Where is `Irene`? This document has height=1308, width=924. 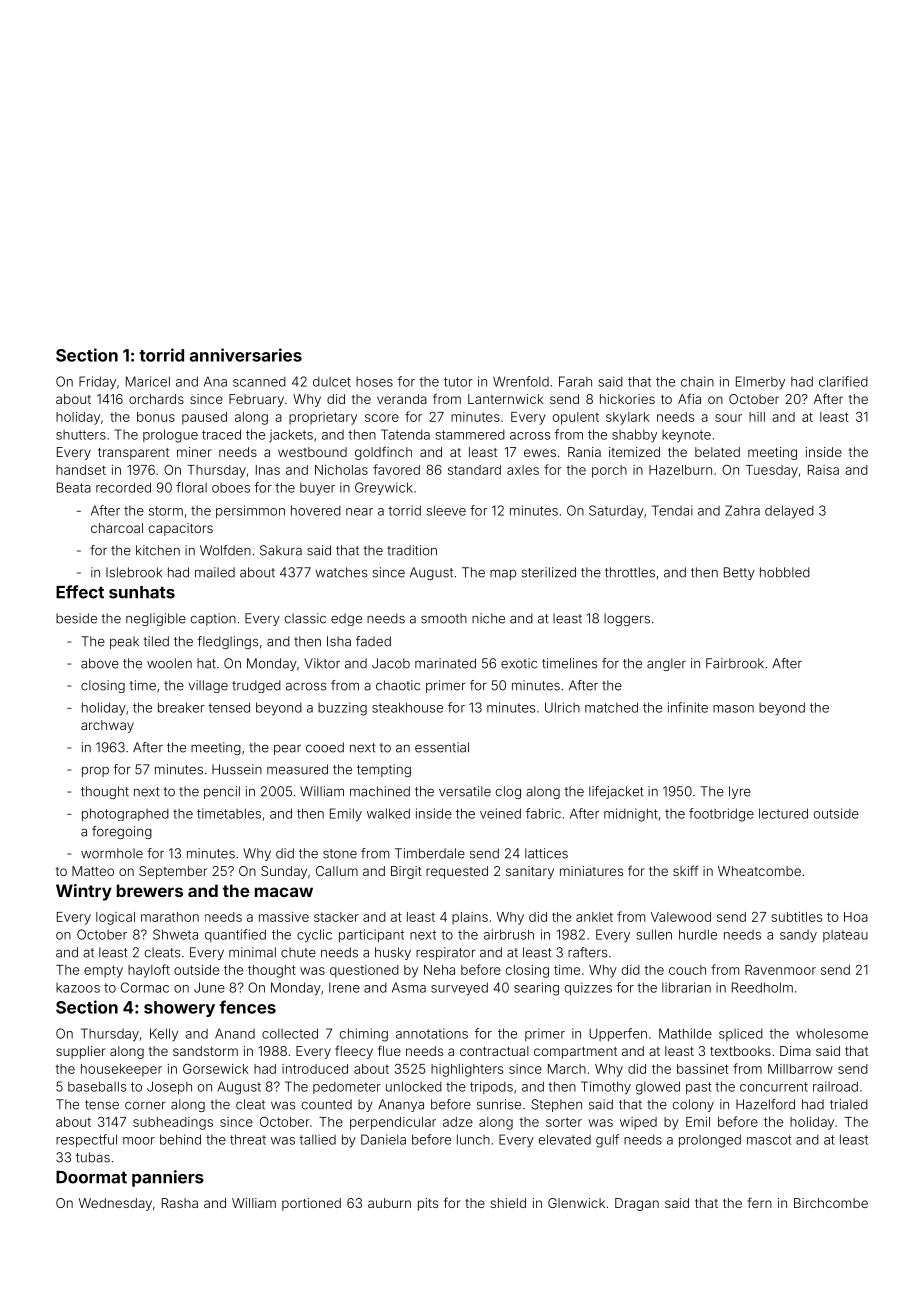
Irene is located at coordinates (344, 987).
